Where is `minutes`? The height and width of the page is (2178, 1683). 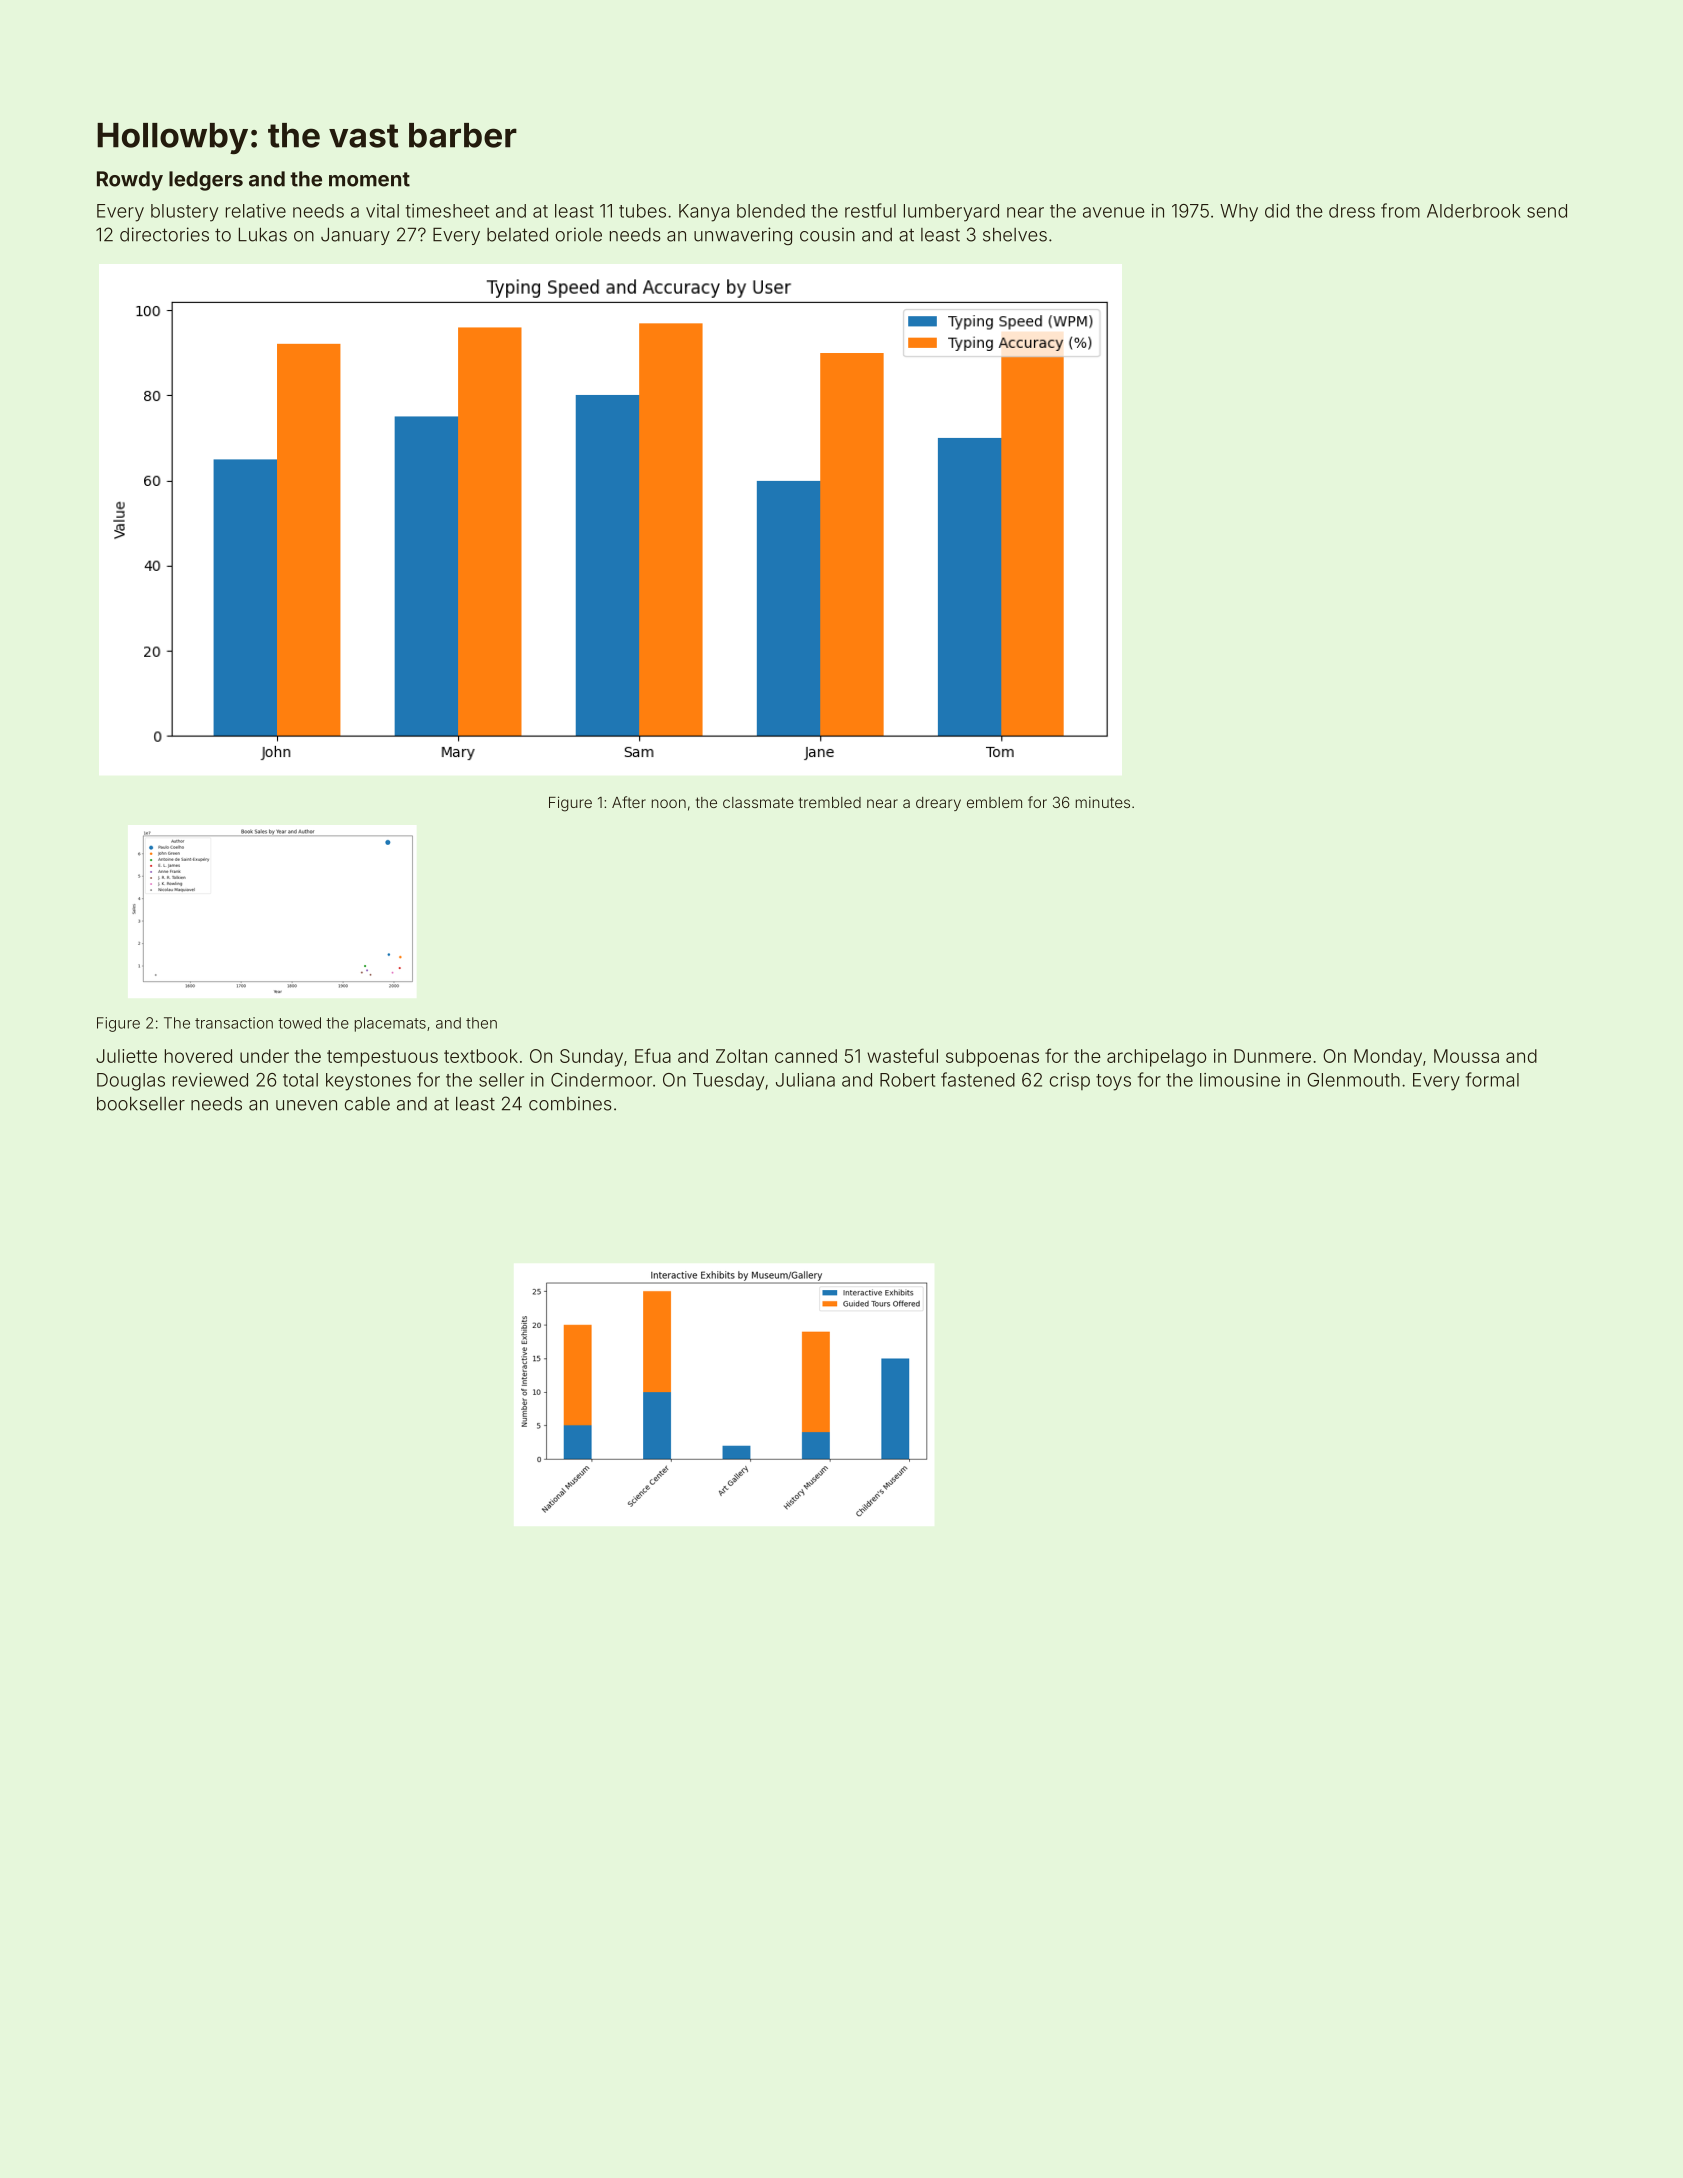
minutes is located at coordinates (1103, 802).
